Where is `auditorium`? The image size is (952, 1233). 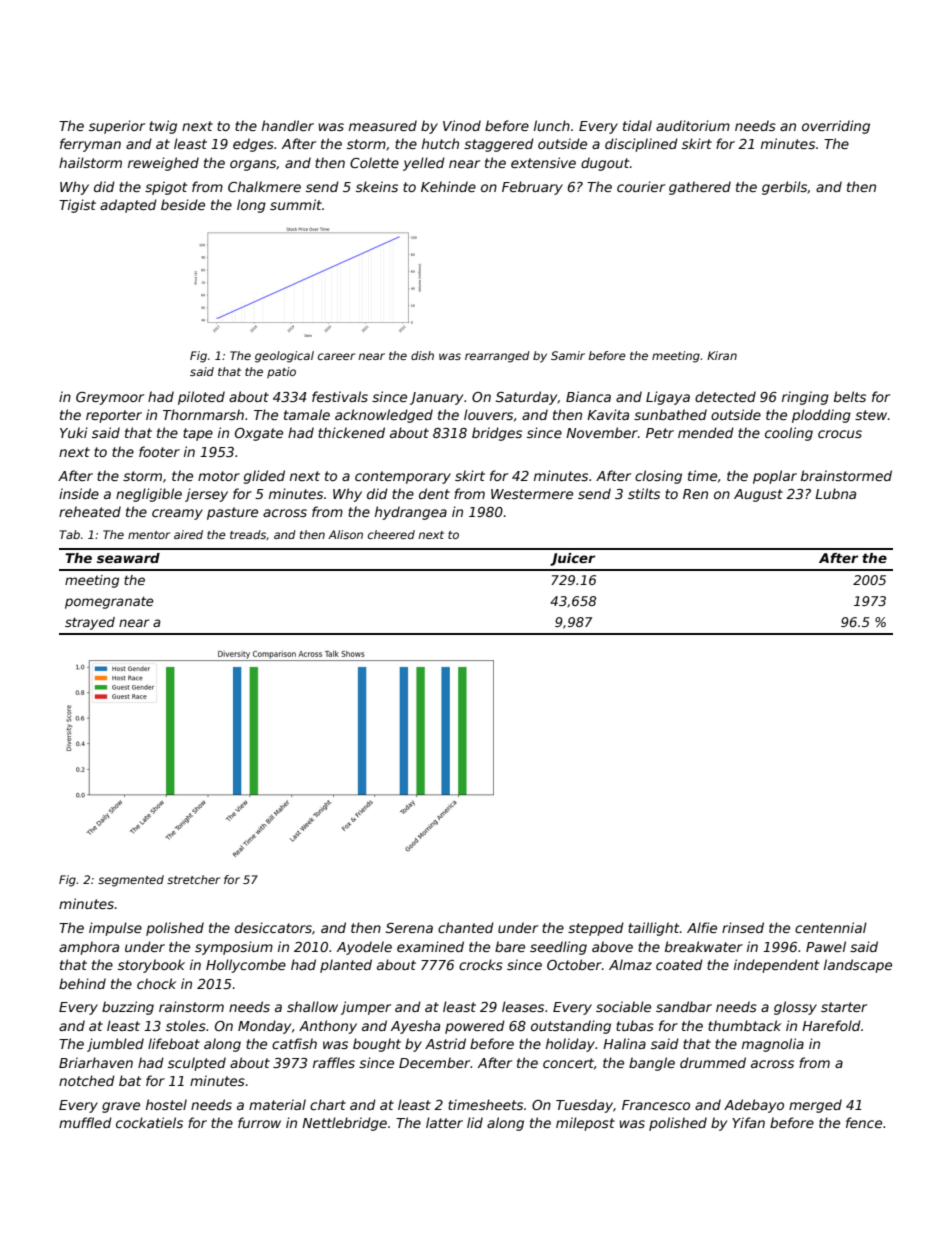
auditorium is located at coordinates (693, 125).
